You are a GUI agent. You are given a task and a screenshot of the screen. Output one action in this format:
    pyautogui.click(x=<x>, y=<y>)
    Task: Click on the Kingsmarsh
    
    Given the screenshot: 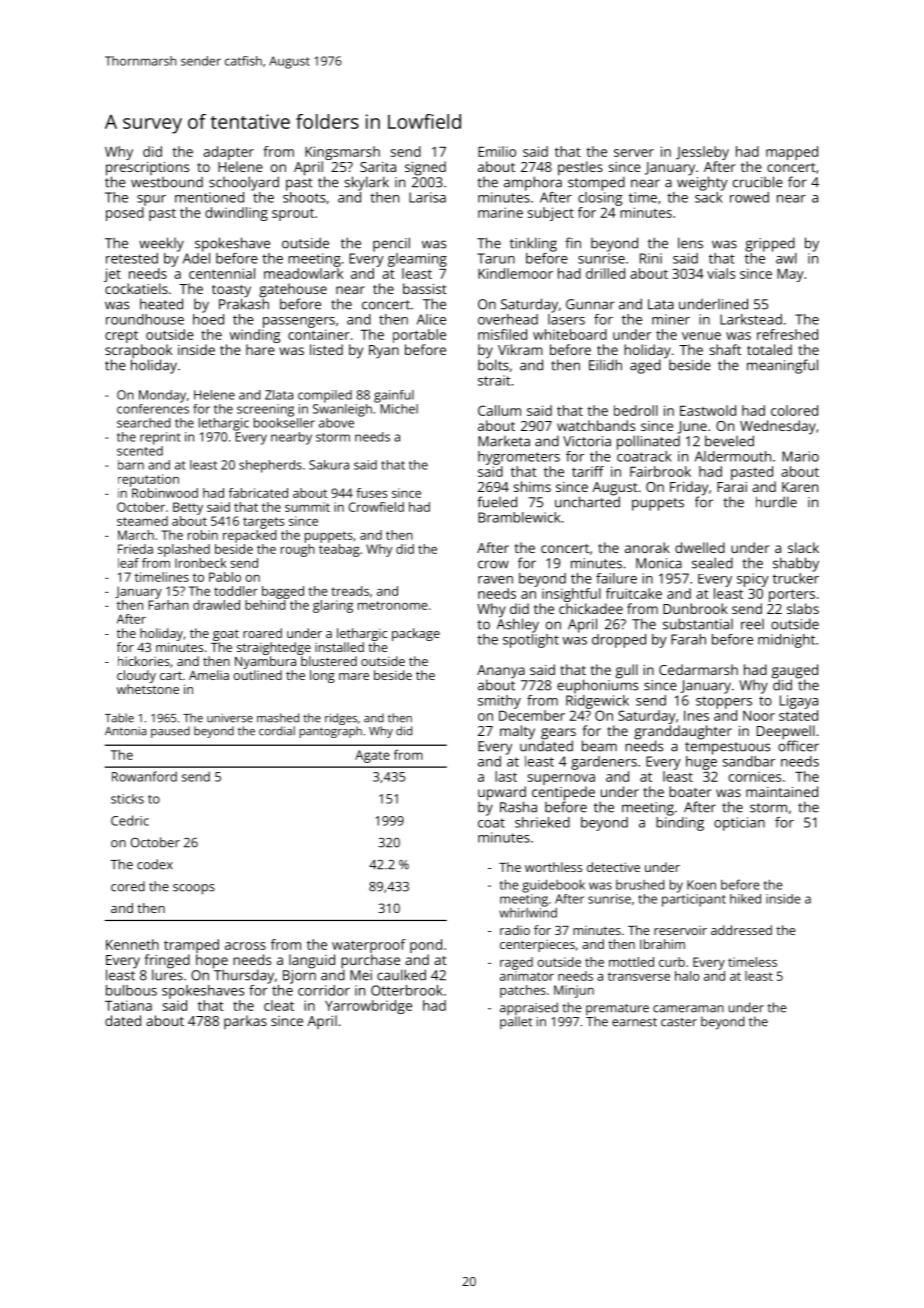 What is the action you would take?
    pyautogui.click(x=342, y=153)
